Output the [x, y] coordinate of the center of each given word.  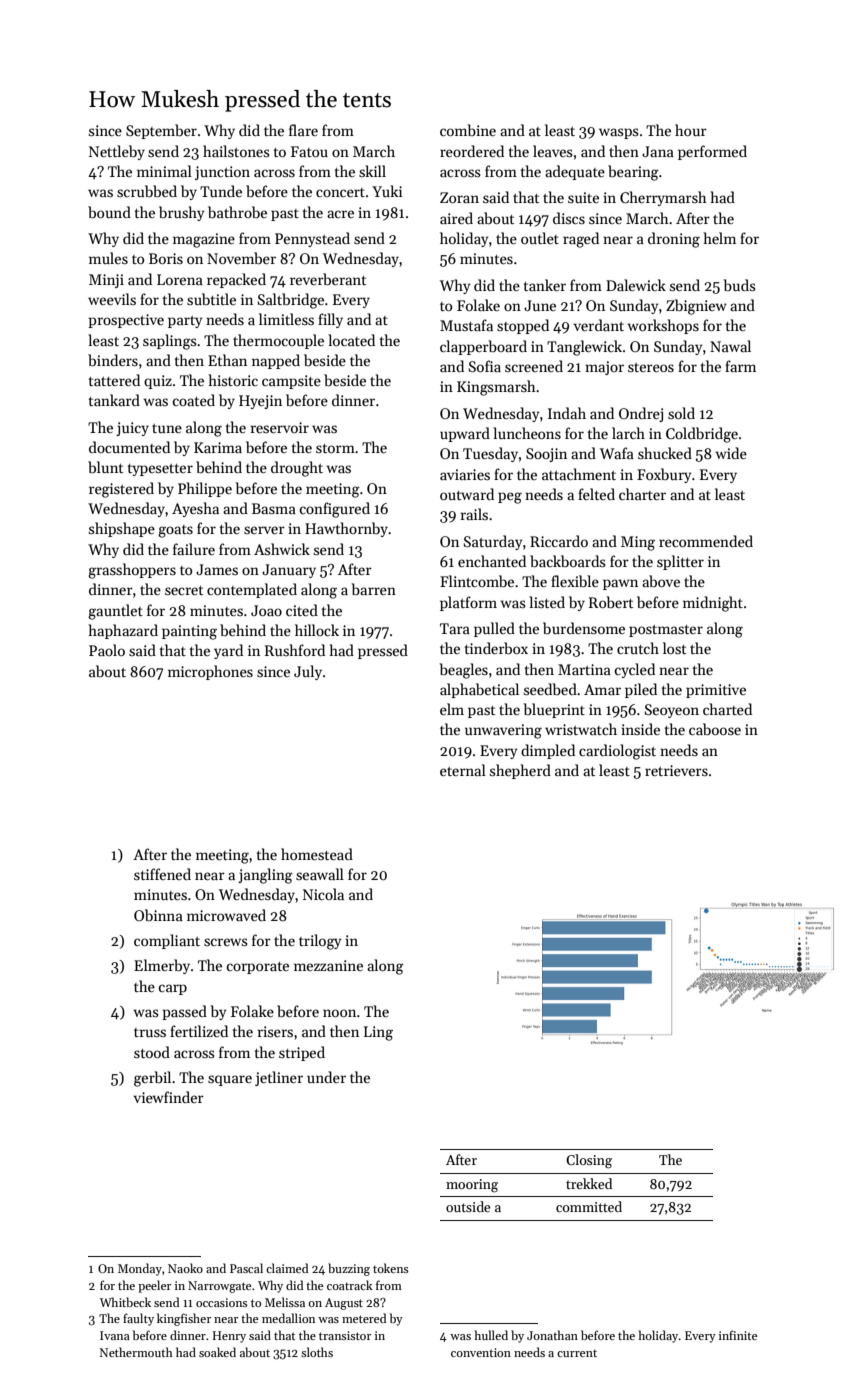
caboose [715, 729]
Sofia [485, 366]
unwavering [503, 731]
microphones [210, 672]
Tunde [221, 191]
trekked [589, 1183]
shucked [665, 453]
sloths [317, 1352]
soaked [217, 1352]
